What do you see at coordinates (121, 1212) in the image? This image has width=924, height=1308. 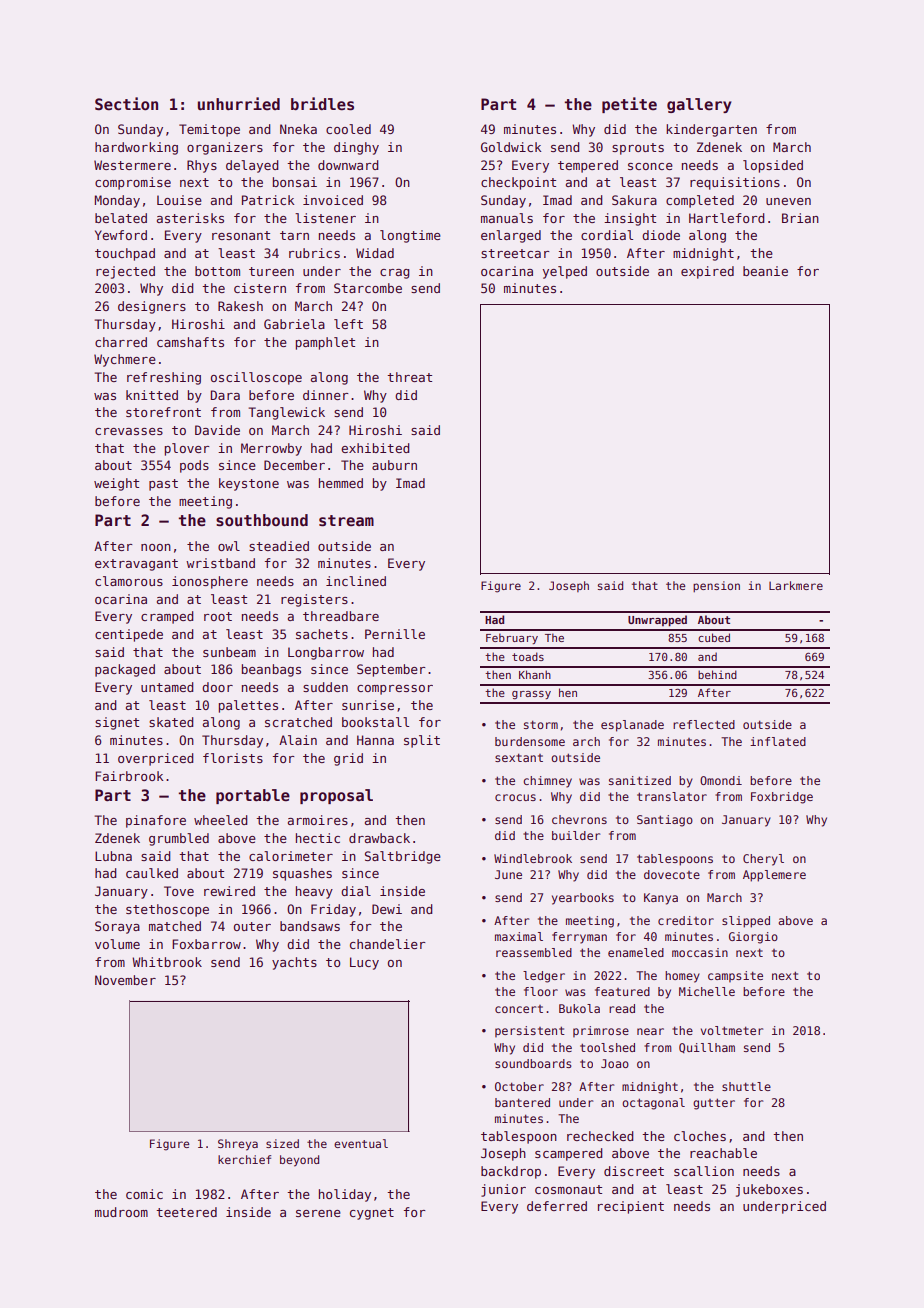 I see `mudroom` at bounding box center [121, 1212].
